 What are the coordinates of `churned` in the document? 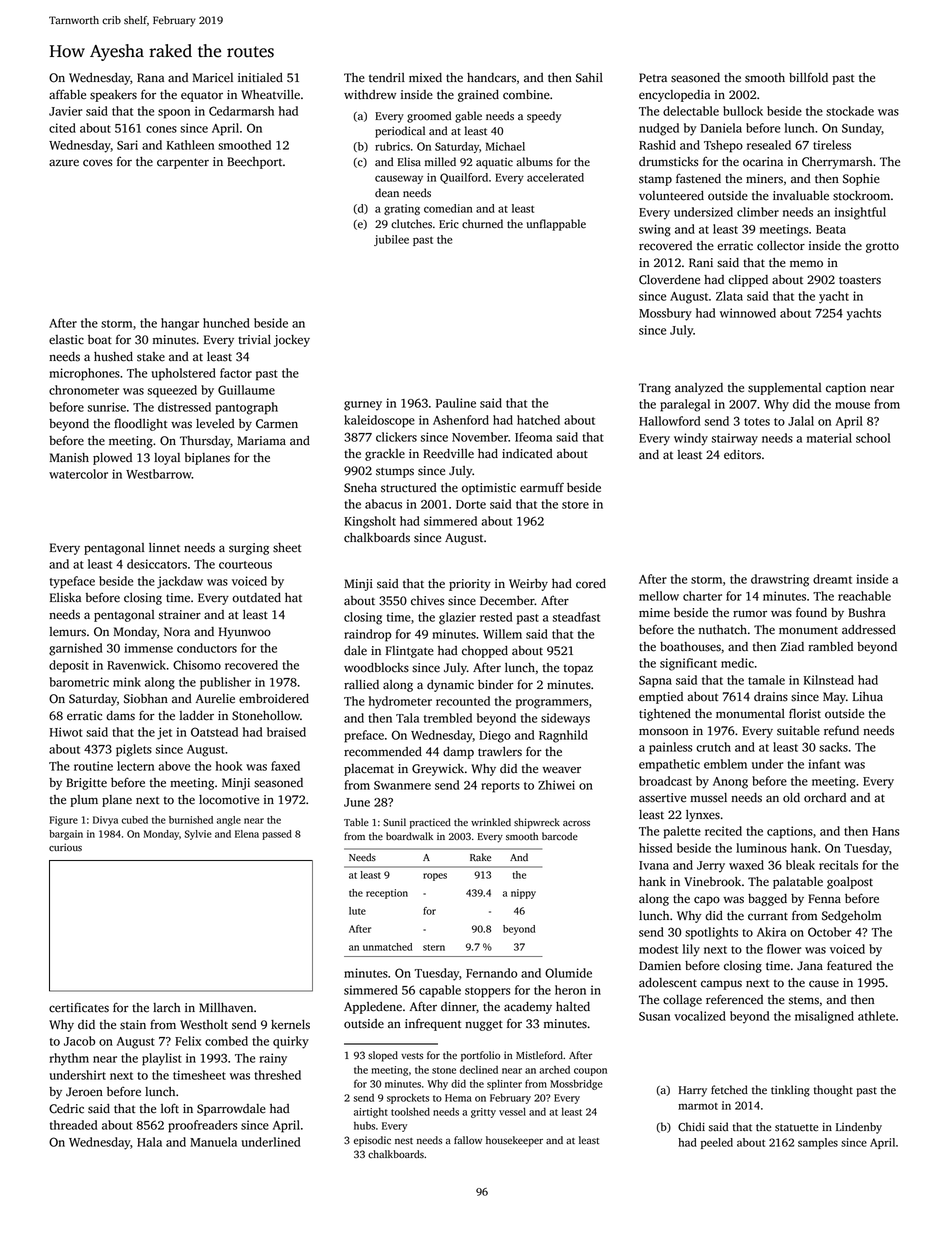 It's located at (482, 224).
